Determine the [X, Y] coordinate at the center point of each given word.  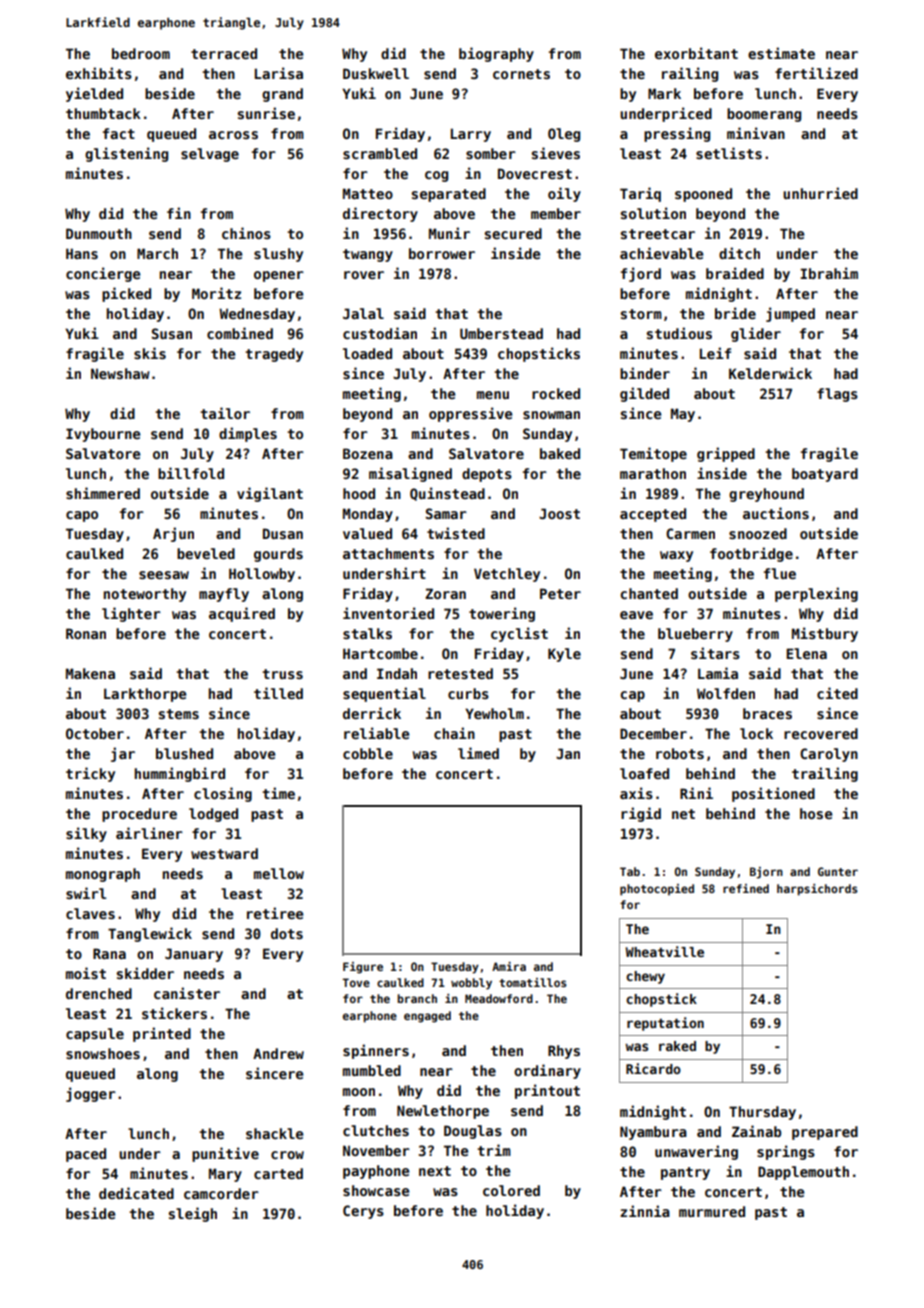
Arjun [173, 534]
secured [513, 233]
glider [756, 334]
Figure [363, 968]
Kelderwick [770, 373]
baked [560, 453]
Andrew [278, 1053]
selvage [210, 155]
